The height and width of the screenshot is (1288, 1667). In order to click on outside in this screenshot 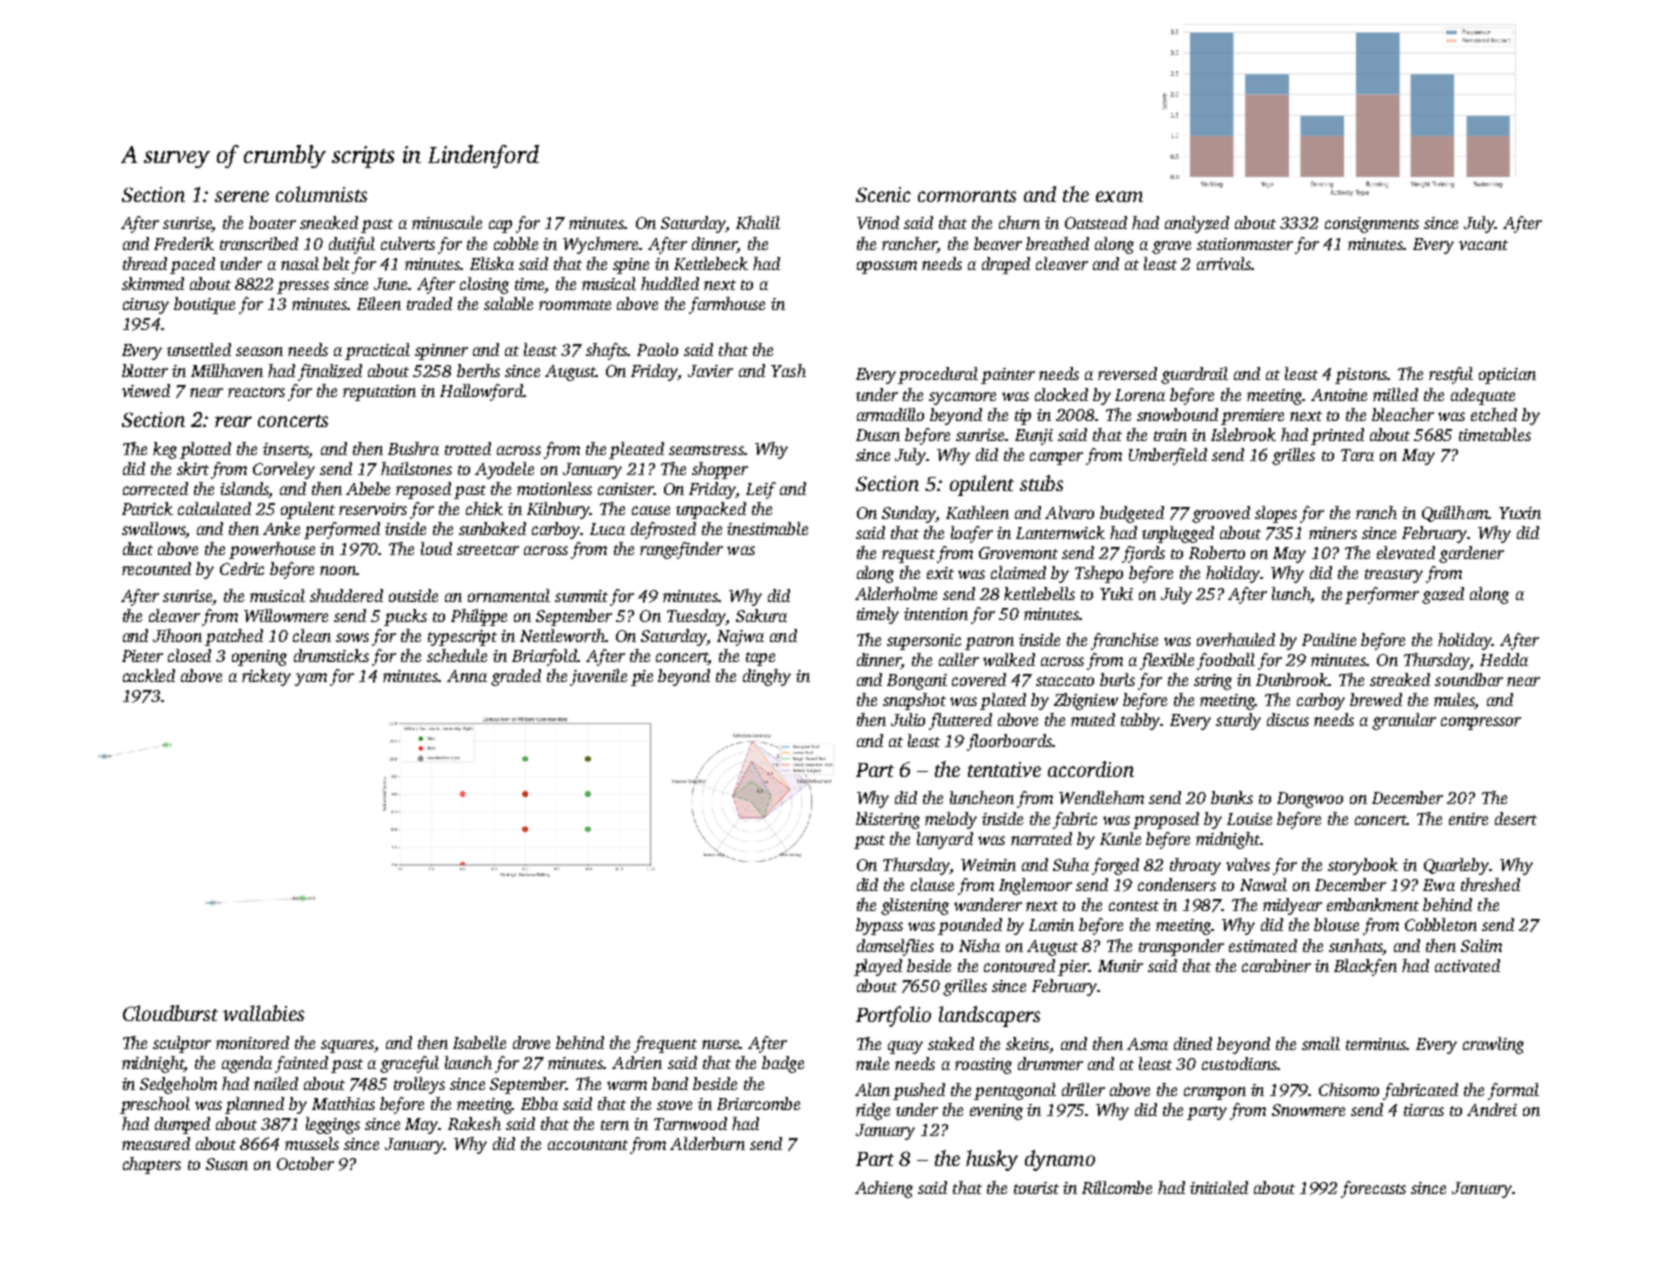, I will do `click(413, 595)`.
